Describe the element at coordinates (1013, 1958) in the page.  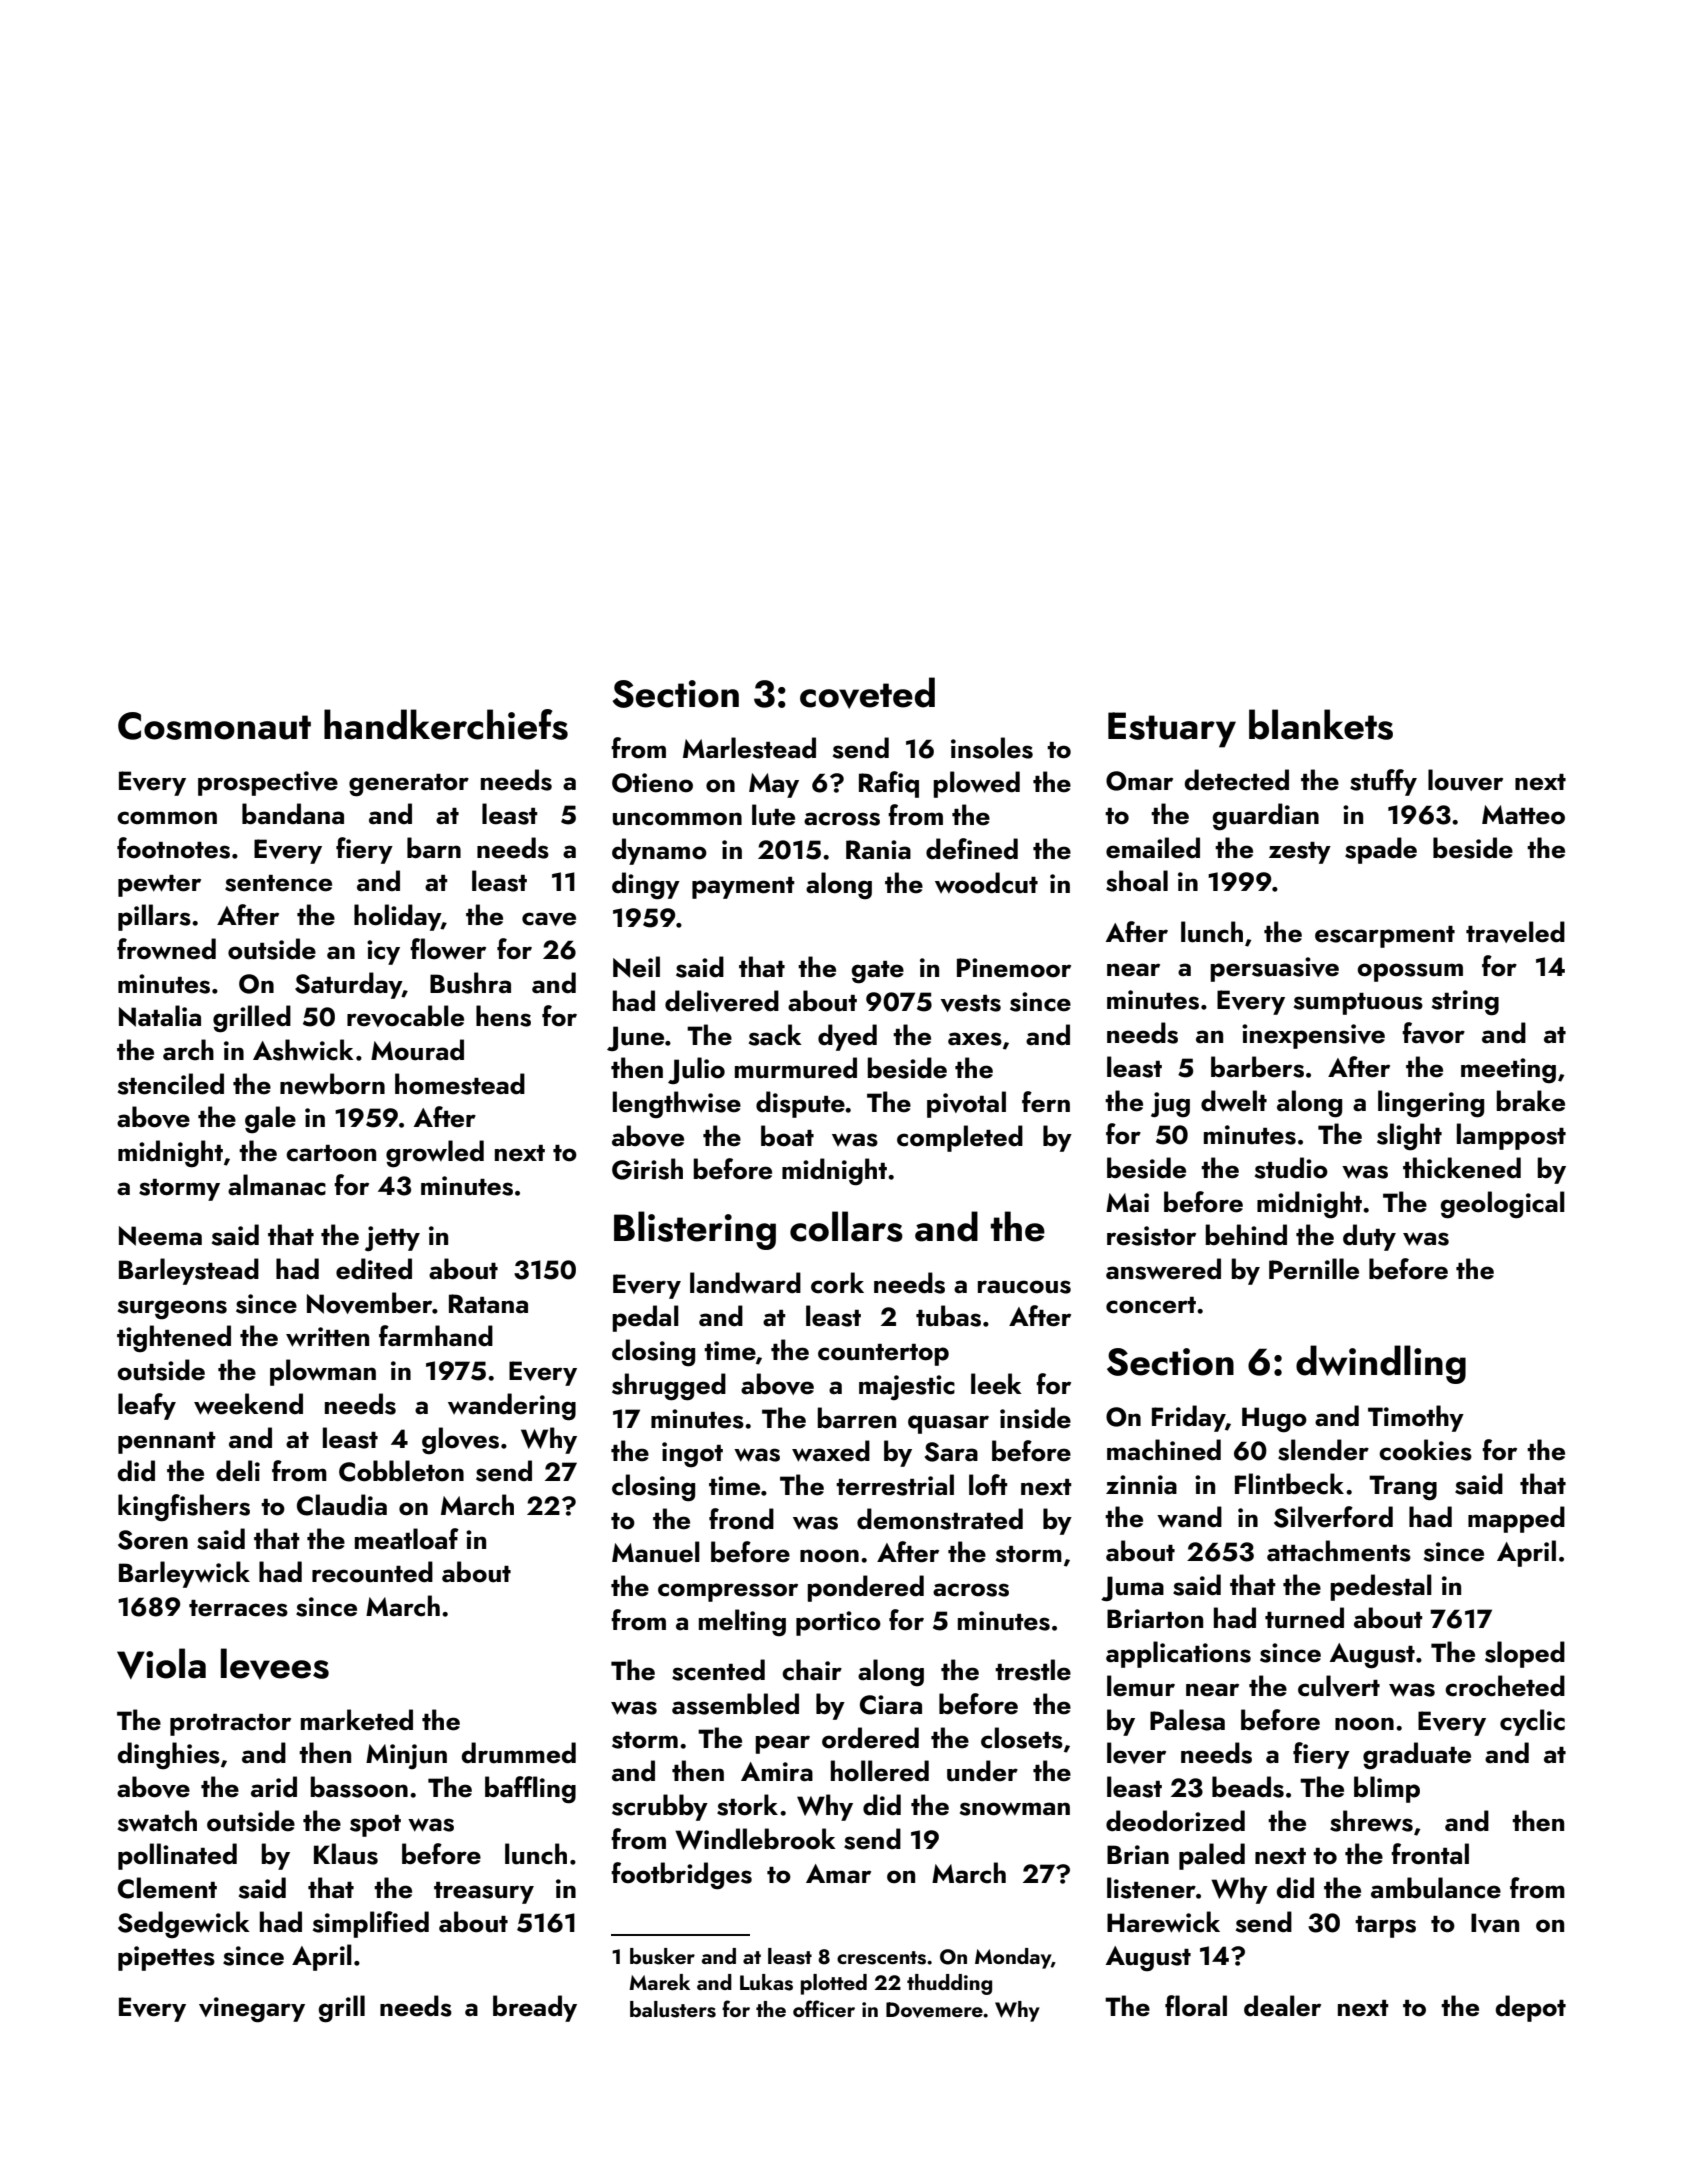
I see `Monday` at that location.
